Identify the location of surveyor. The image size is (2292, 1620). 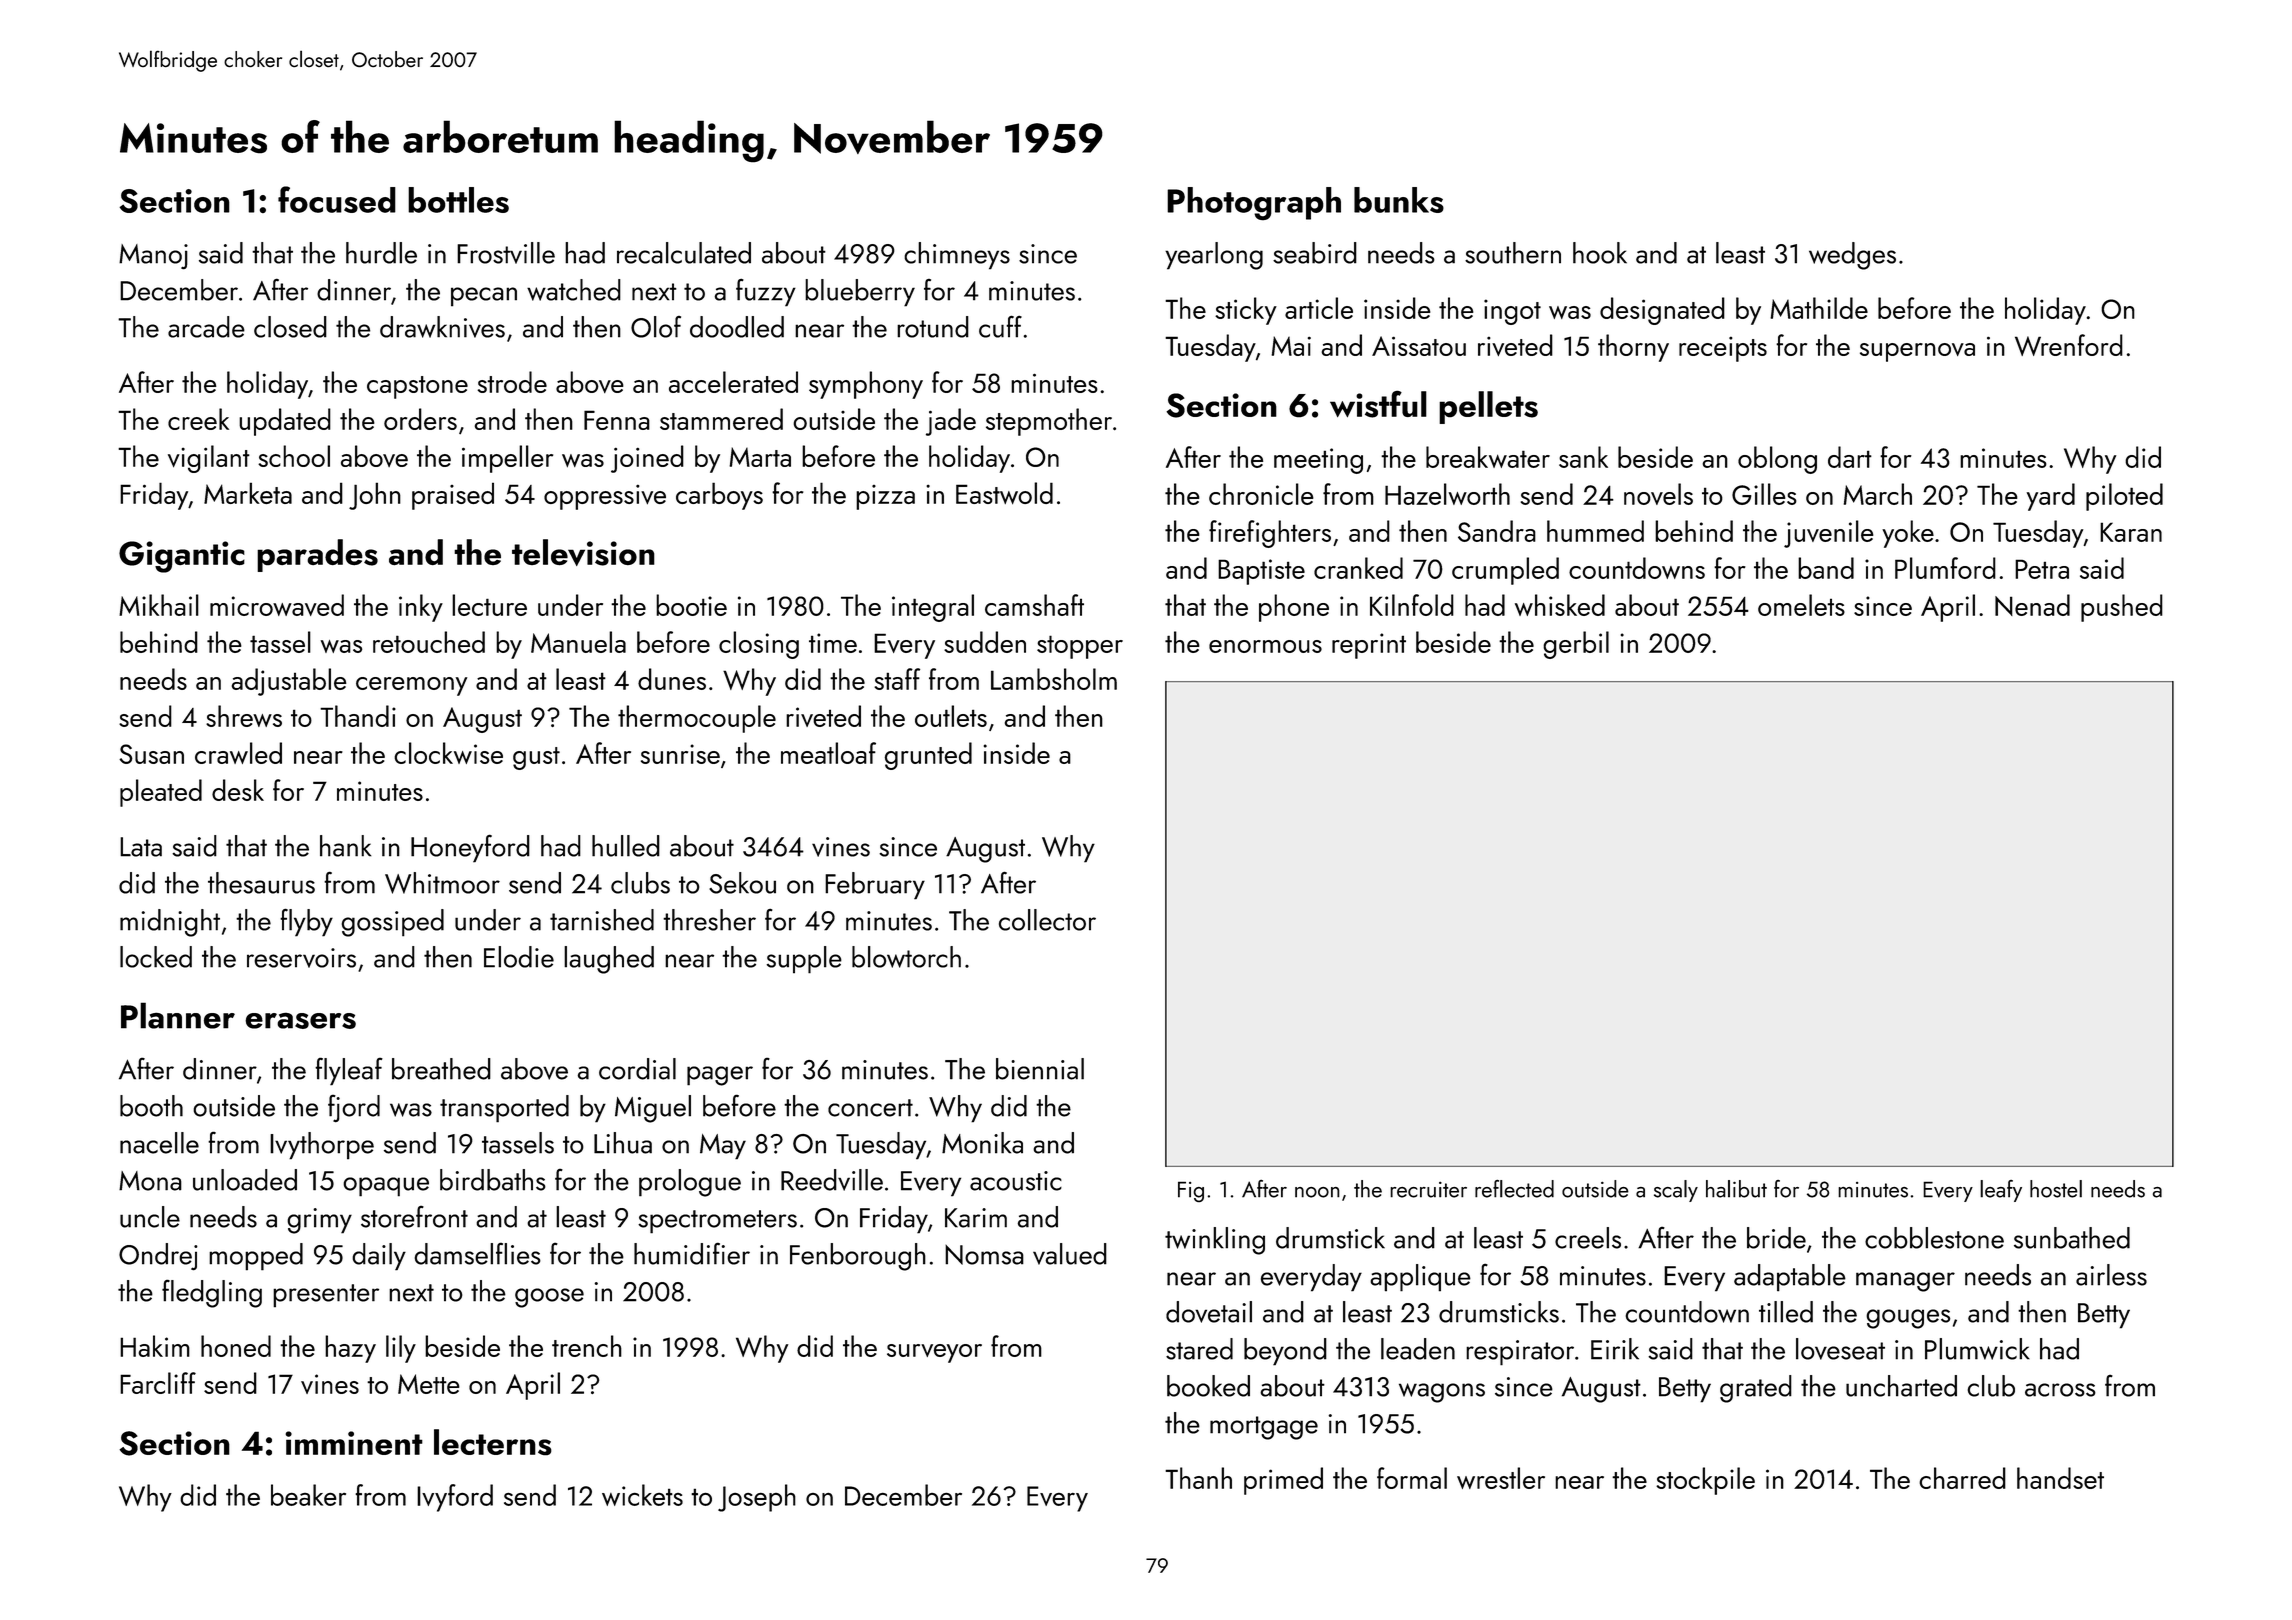
(934, 1353).
